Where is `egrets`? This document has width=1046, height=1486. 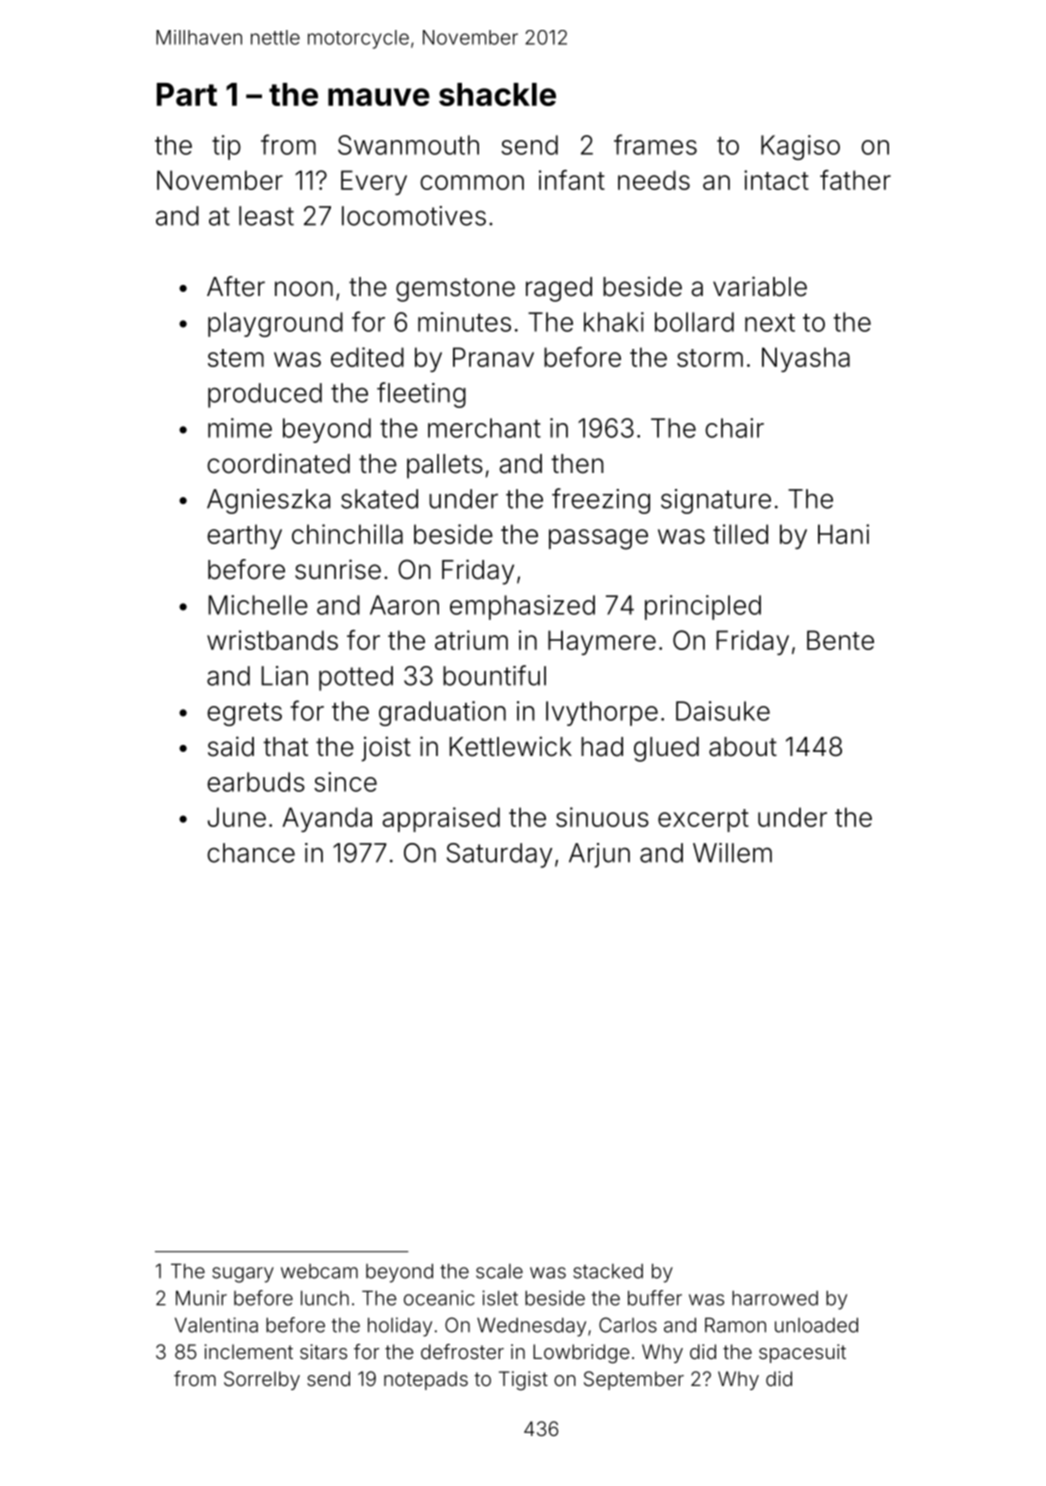
egrets is located at coordinates (244, 714).
